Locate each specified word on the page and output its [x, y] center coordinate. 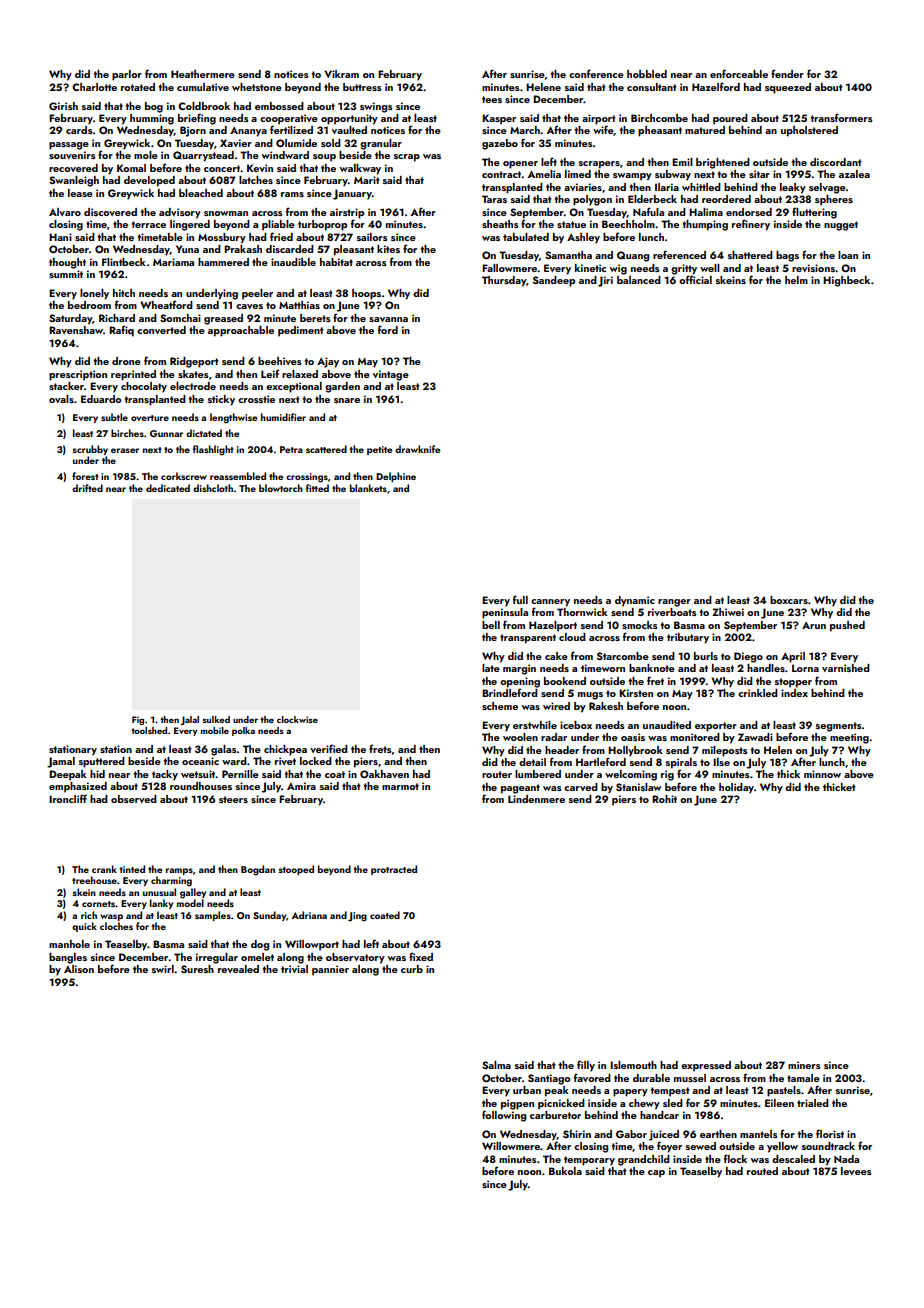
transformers [841, 117]
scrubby [90, 450]
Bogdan [258, 870]
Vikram [341, 74]
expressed [706, 1066]
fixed [421, 956]
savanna [388, 319]
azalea [854, 174]
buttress [362, 87]
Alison [79, 969]
